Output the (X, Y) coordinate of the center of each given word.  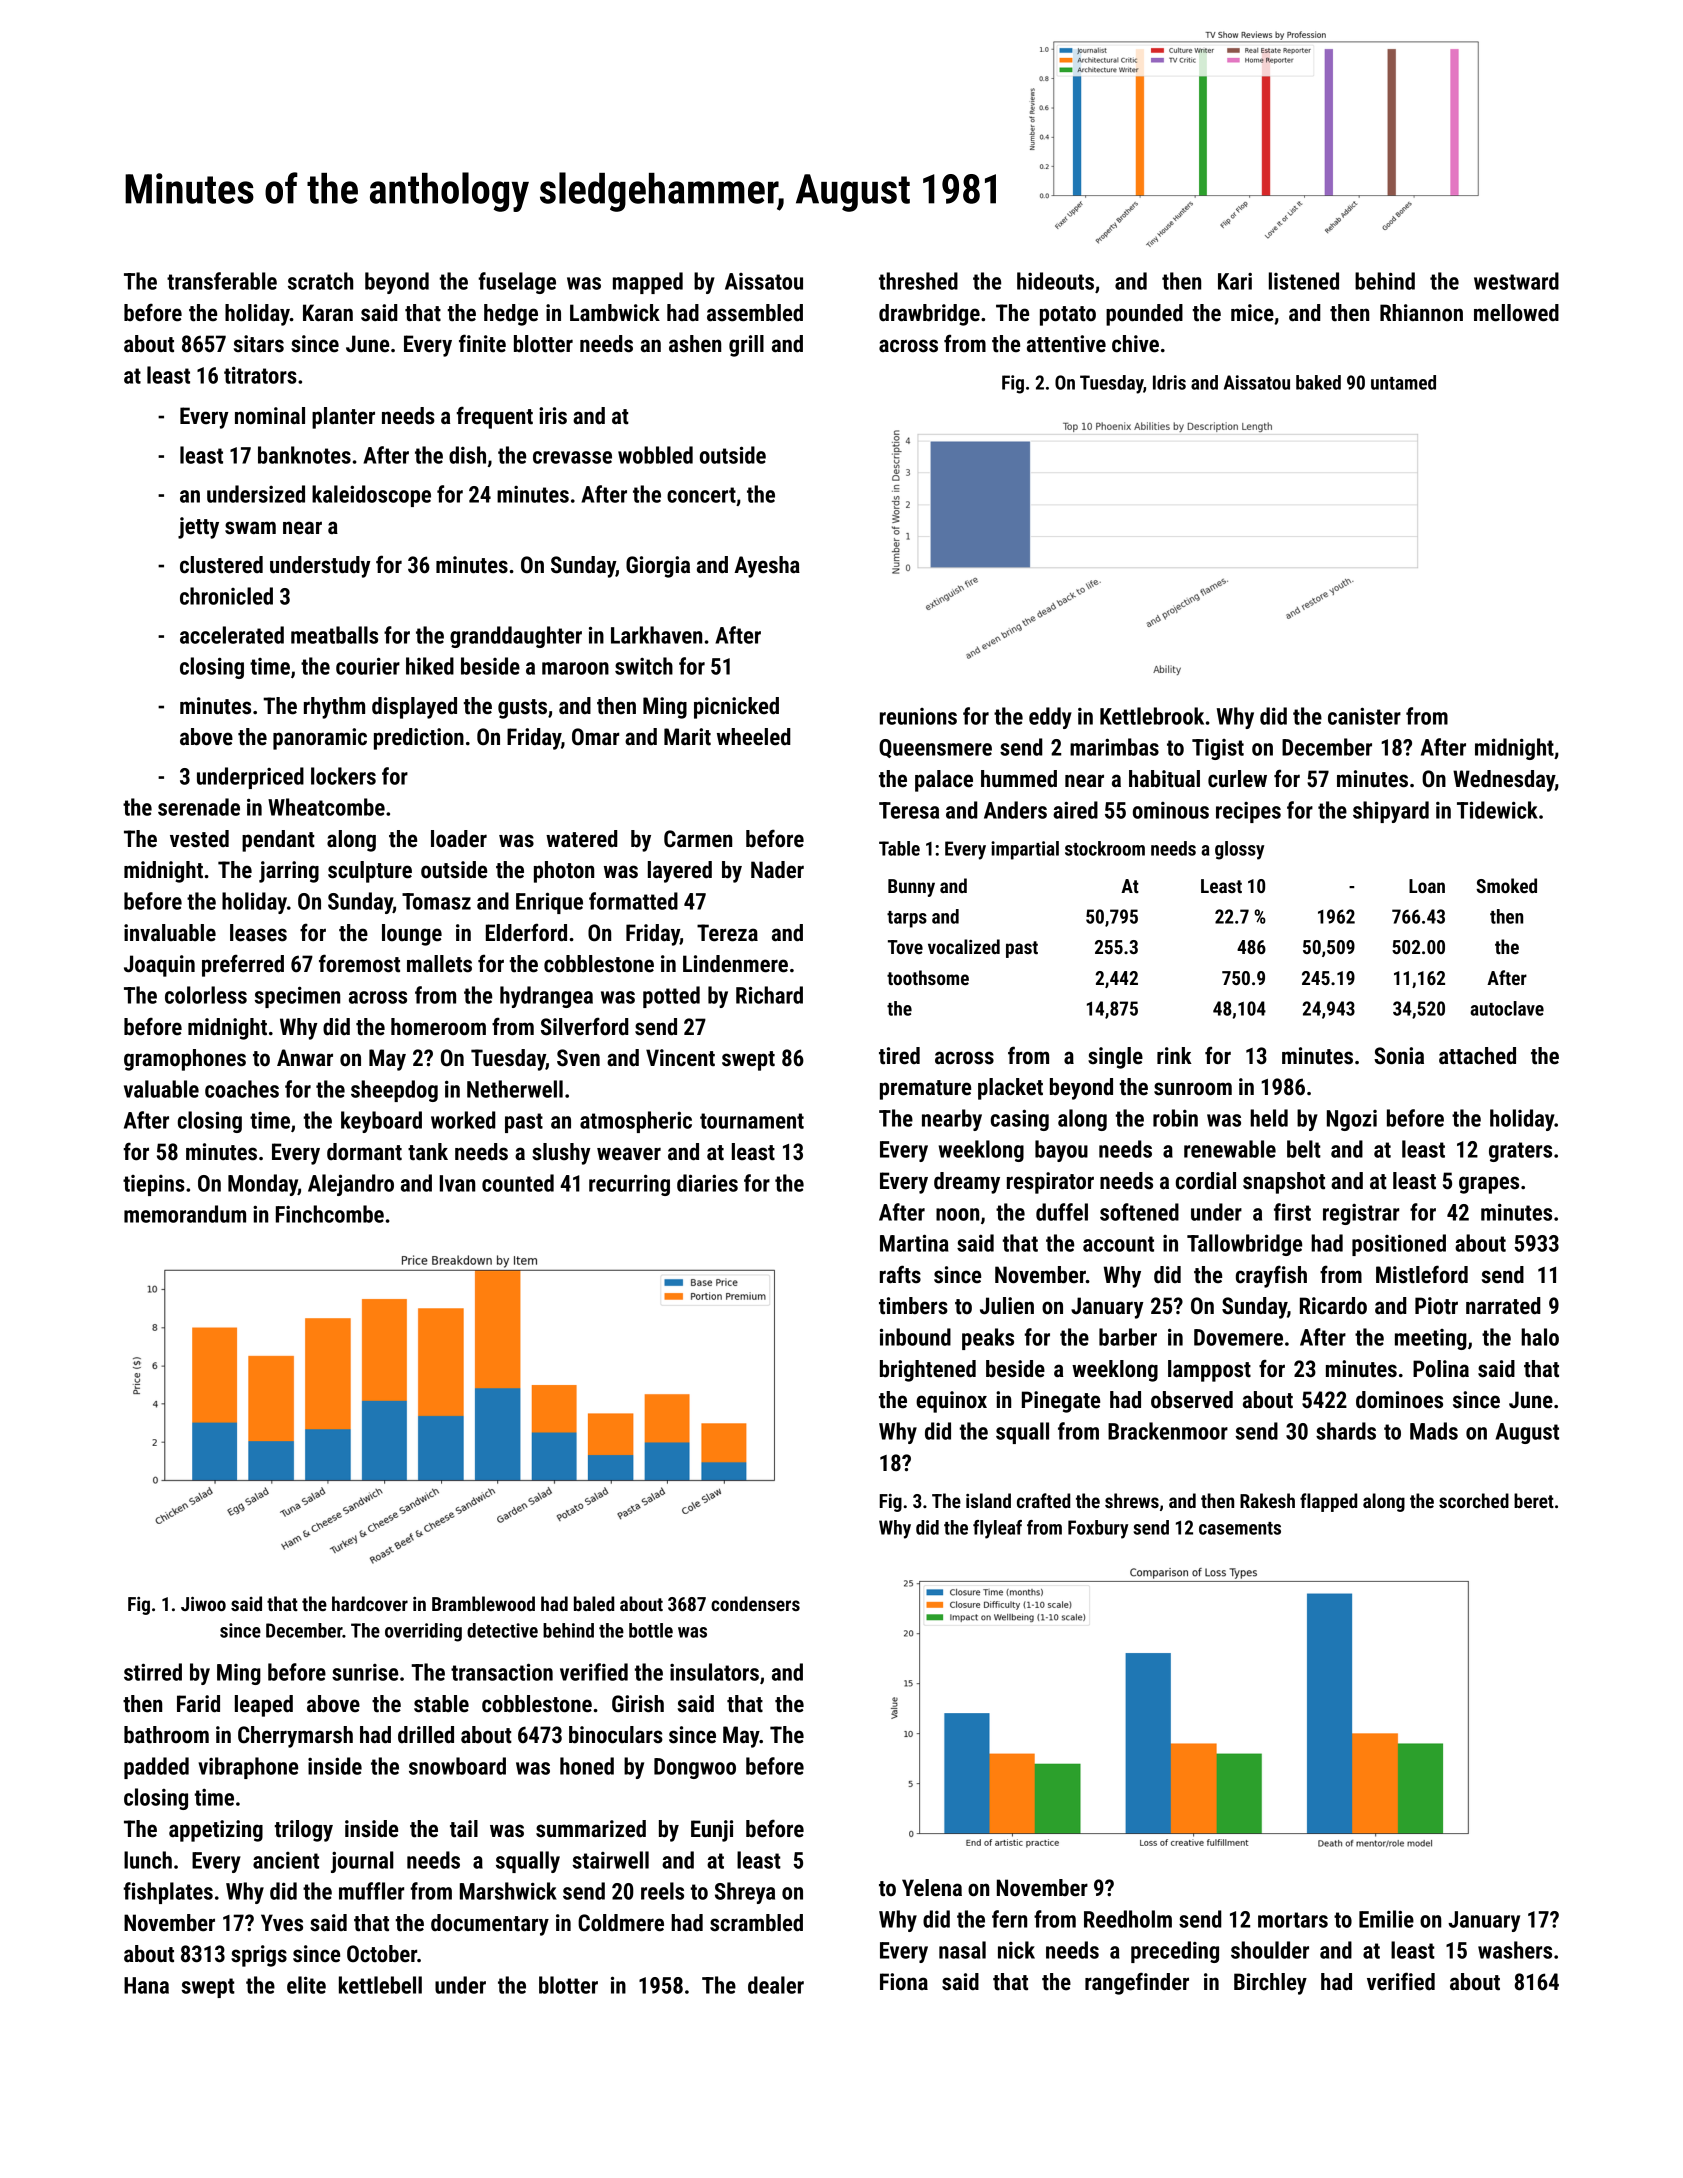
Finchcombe (330, 1214)
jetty (198, 528)
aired (1075, 810)
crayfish (1271, 1276)
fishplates (168, 1893)
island (988, 1500)
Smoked (1506, 885)
